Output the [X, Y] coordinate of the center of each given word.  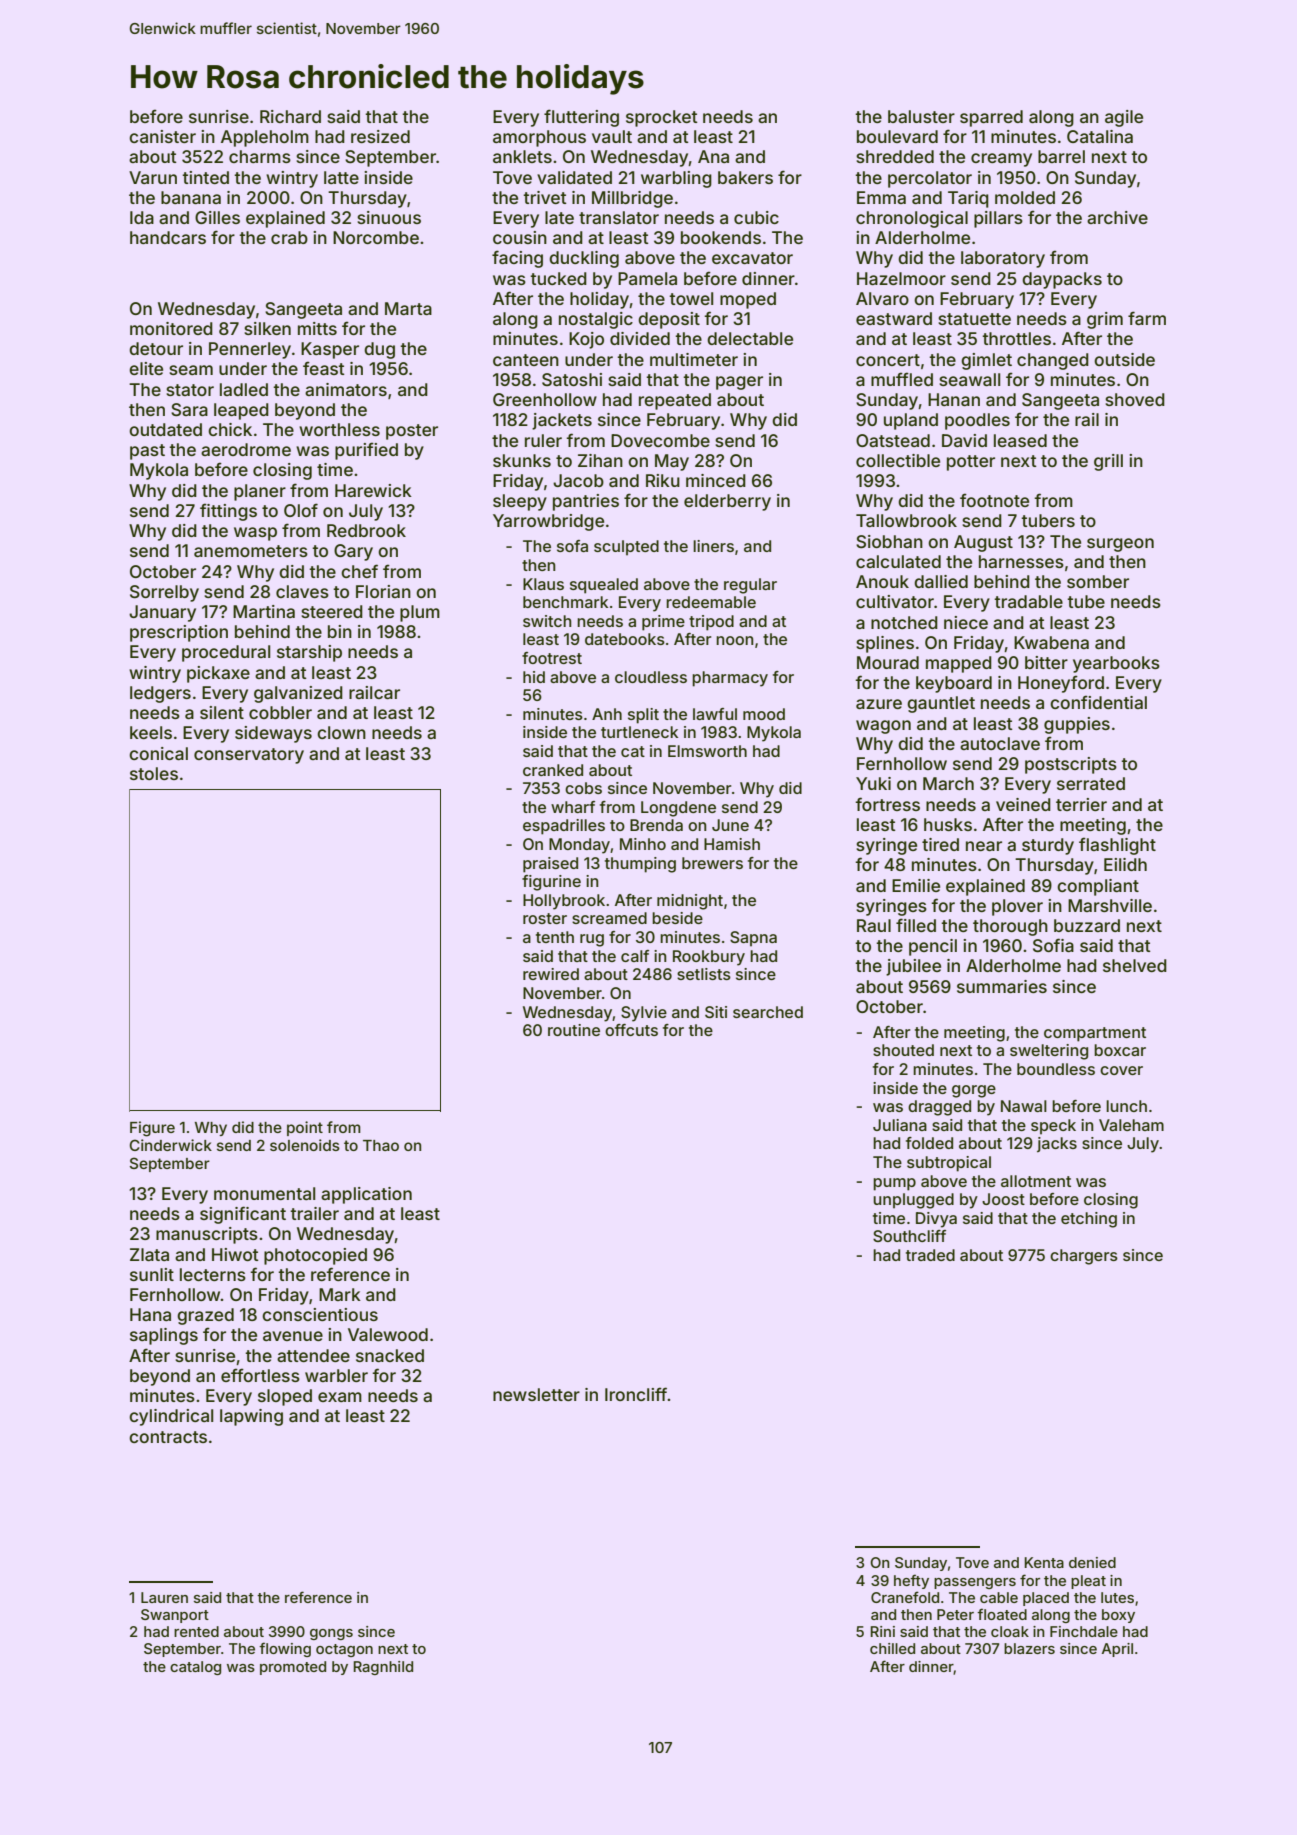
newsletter [536, 1394]
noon [735, 640]
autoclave [1000, 743]
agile [1124, 118]
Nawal [1024, 1106]
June [730, 825]
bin [340, 631]
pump [894, 1184]
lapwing [251, 1417]
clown [341, 732]
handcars [168, 237]
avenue [293, 1336]
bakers [745, 177]
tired [940, 844]
